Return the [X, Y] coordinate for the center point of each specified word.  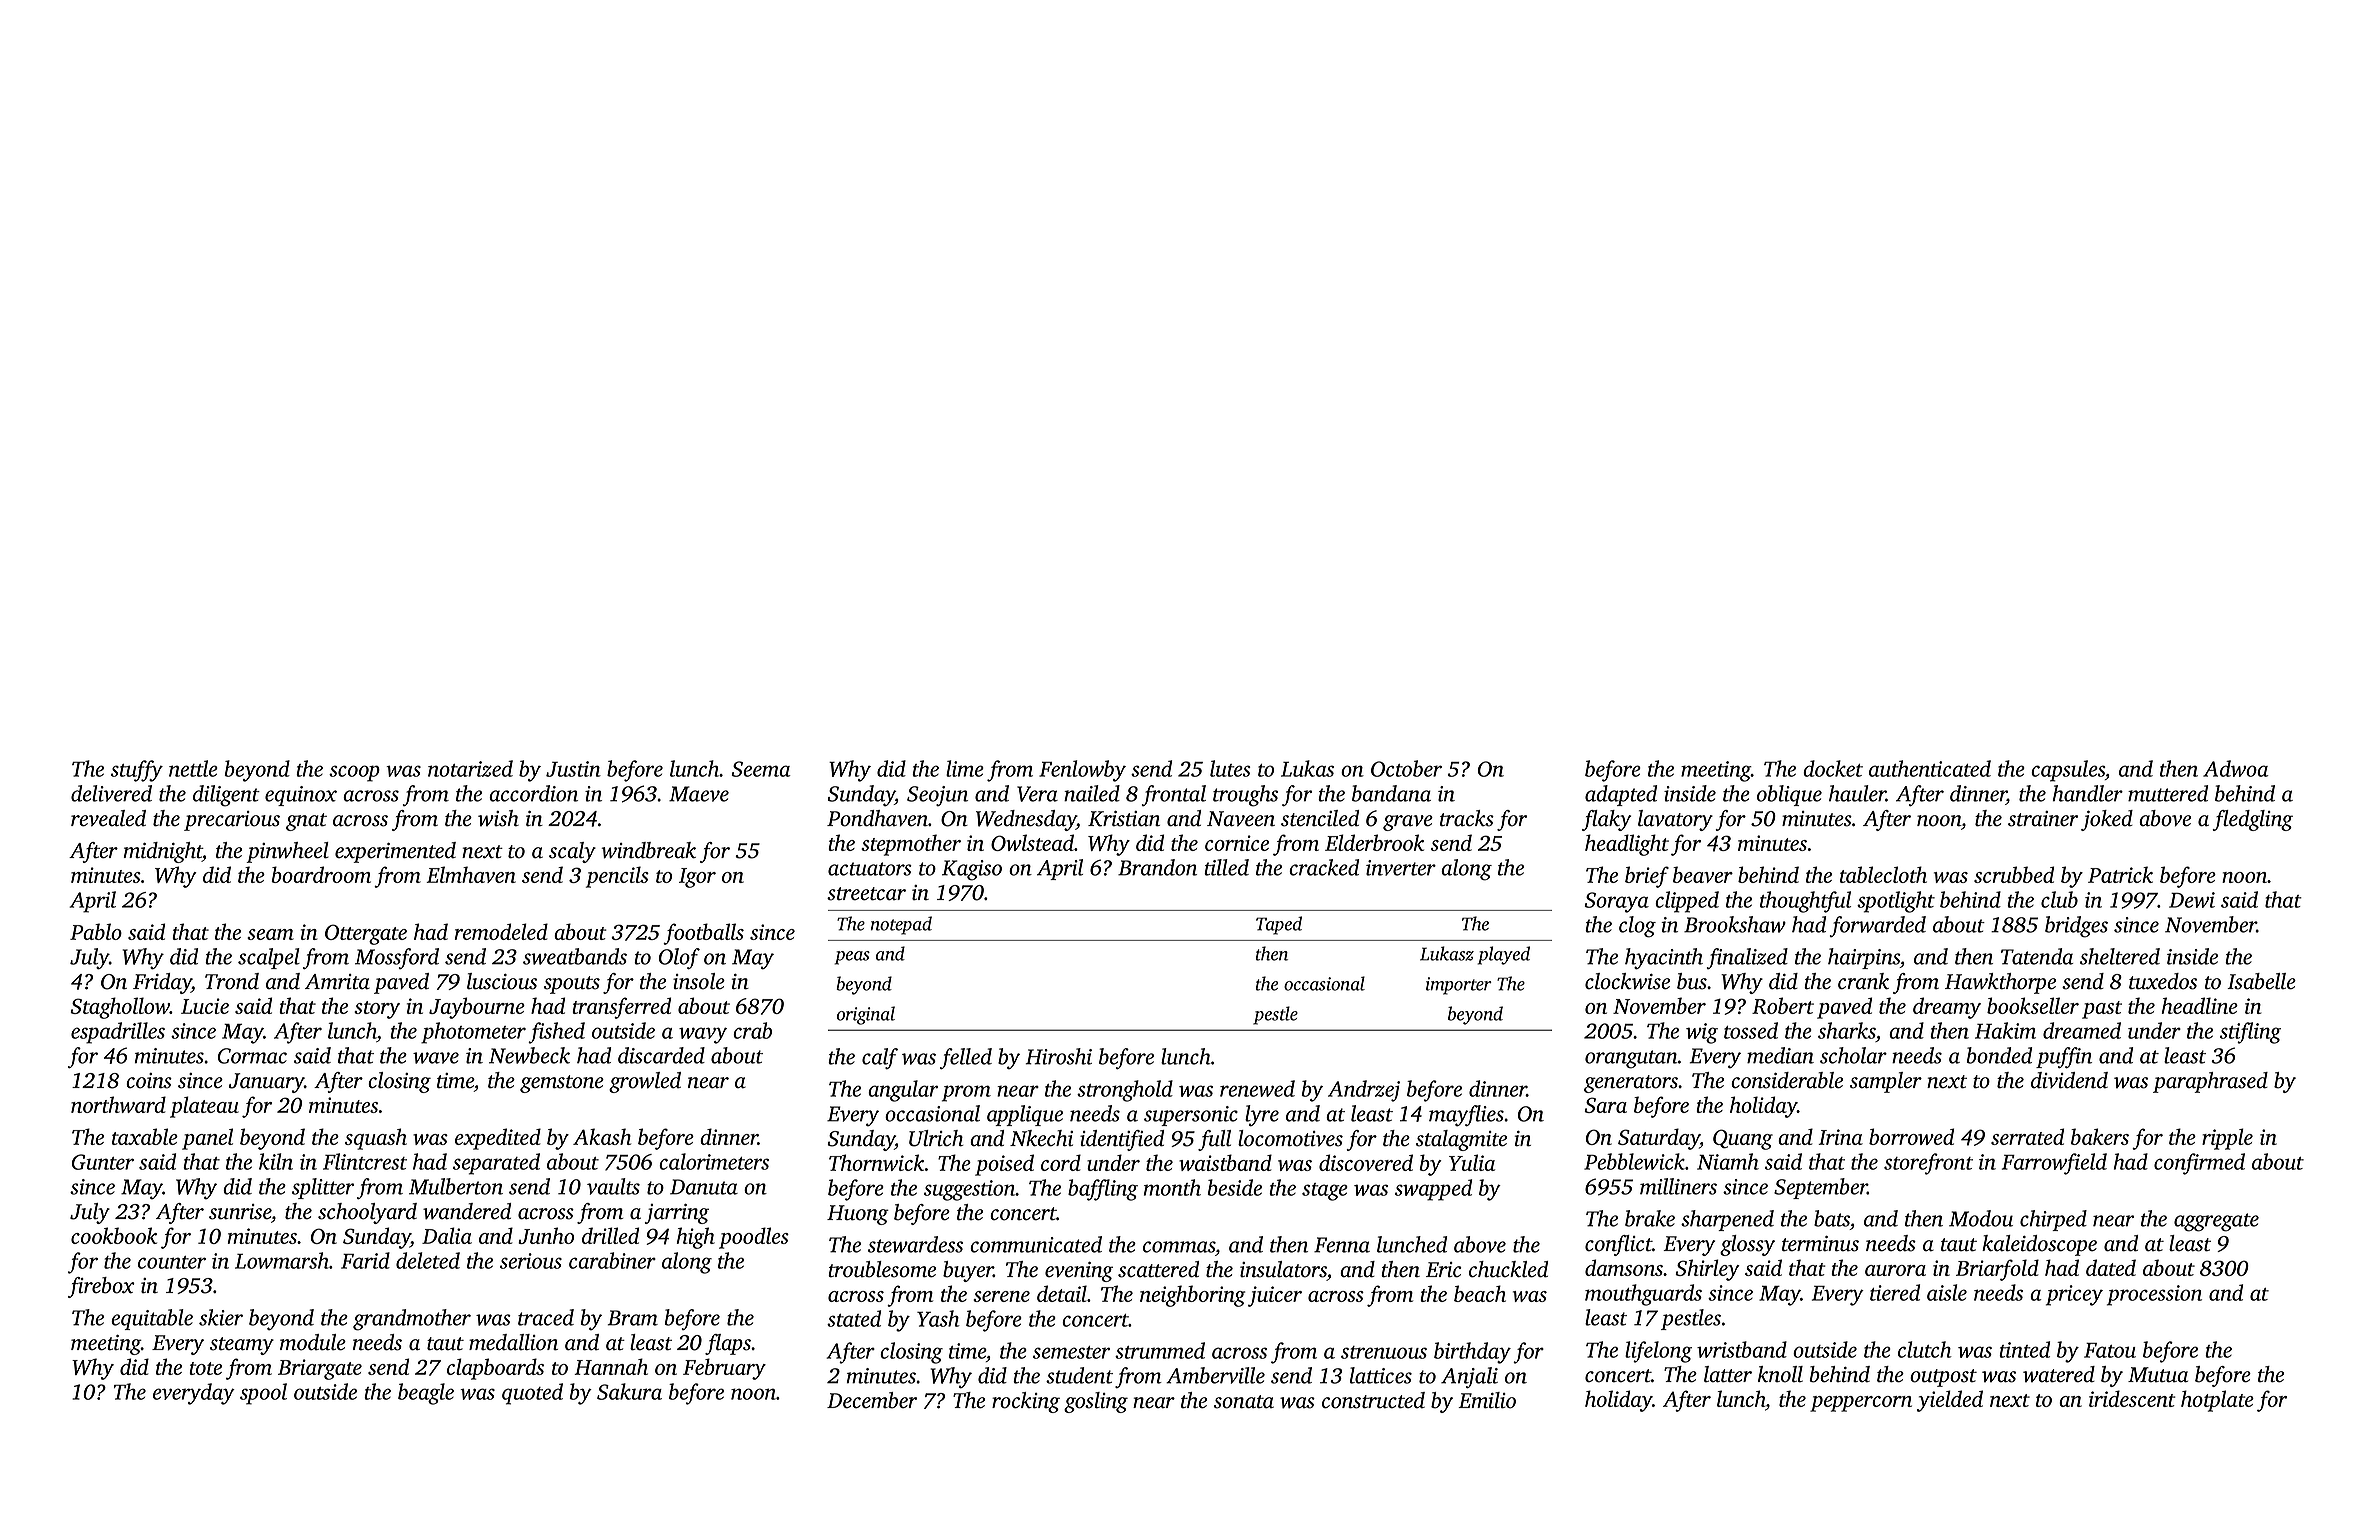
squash [376, 1139]
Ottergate [366, 934]
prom [966, 1093]
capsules [2068, 771]
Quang [1743, 1139]
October [1406, 768]
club [2059, 899]
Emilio [1487, 1400]
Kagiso [972, 870]
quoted [532, 1394]
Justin [573, 769]
